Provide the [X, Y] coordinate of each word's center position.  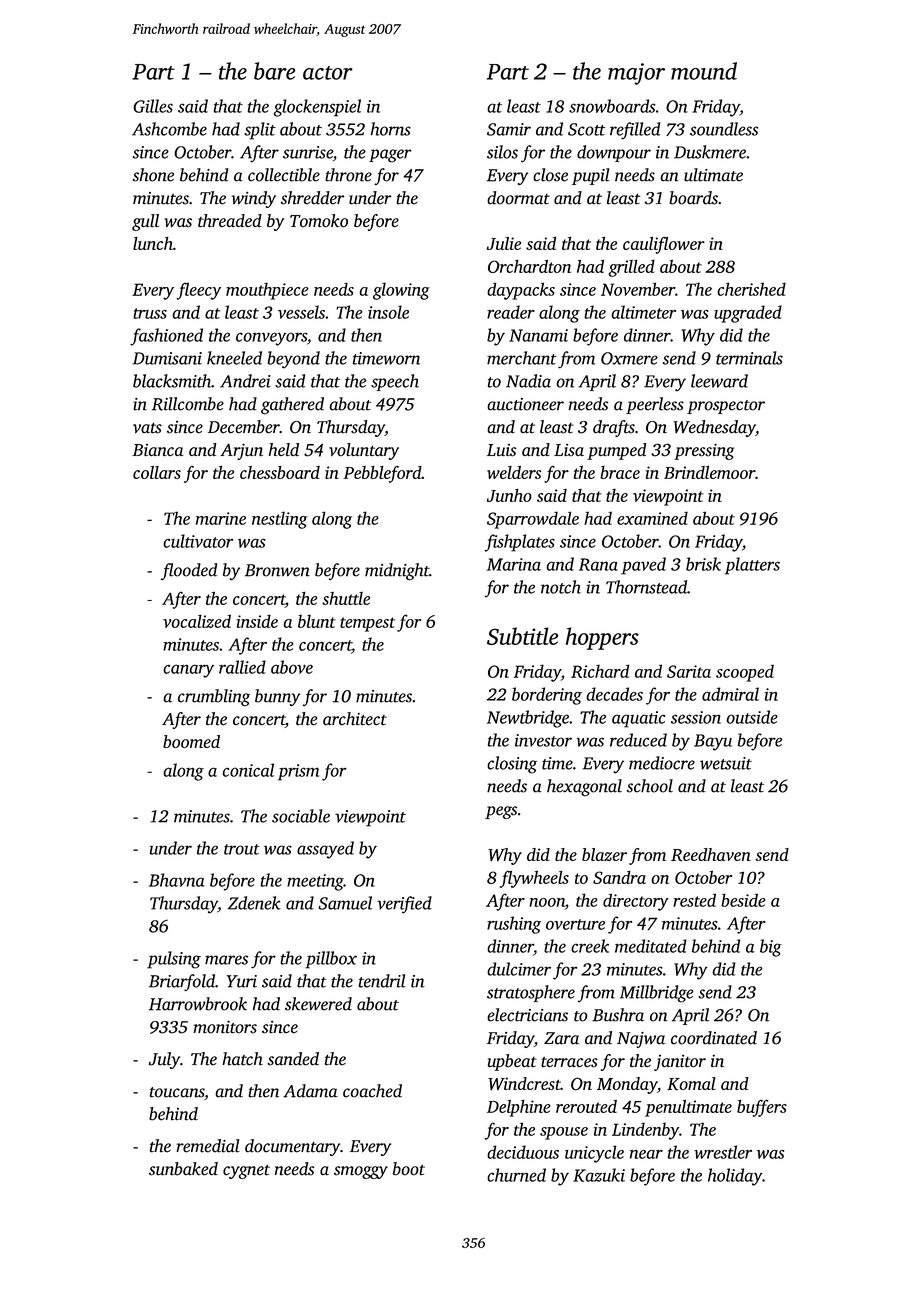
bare [275, 71]
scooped [745, 673]
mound [704, 71]
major [636, 74]
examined [652, 518]
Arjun [241, 451]
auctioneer [525, 404]
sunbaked [183, 1169]
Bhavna [177, 880]
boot [409, 1169]
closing [512, 765]
